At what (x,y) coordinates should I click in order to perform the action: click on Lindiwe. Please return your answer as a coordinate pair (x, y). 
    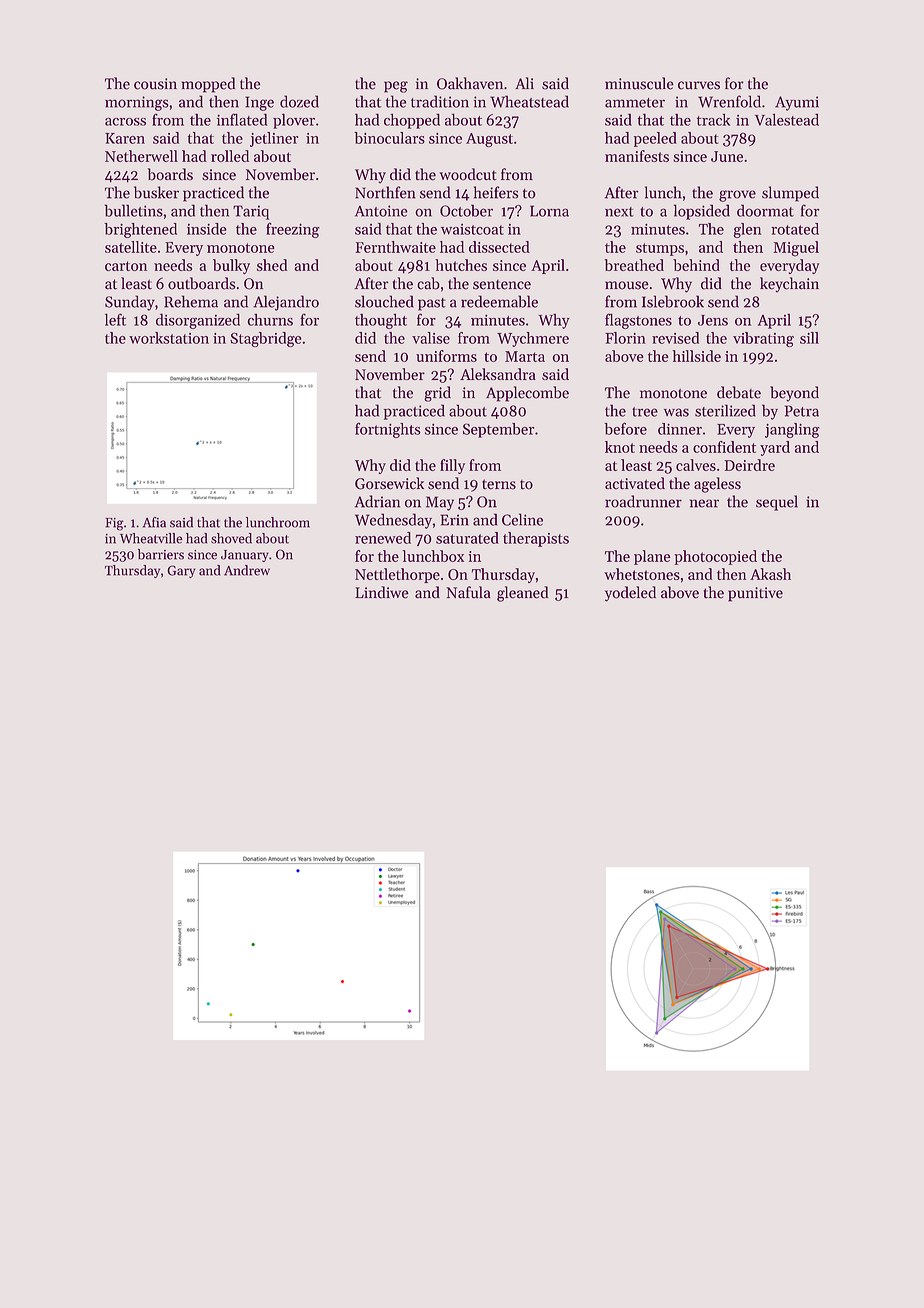
    Looking at the image, I should click on (382, 592).
